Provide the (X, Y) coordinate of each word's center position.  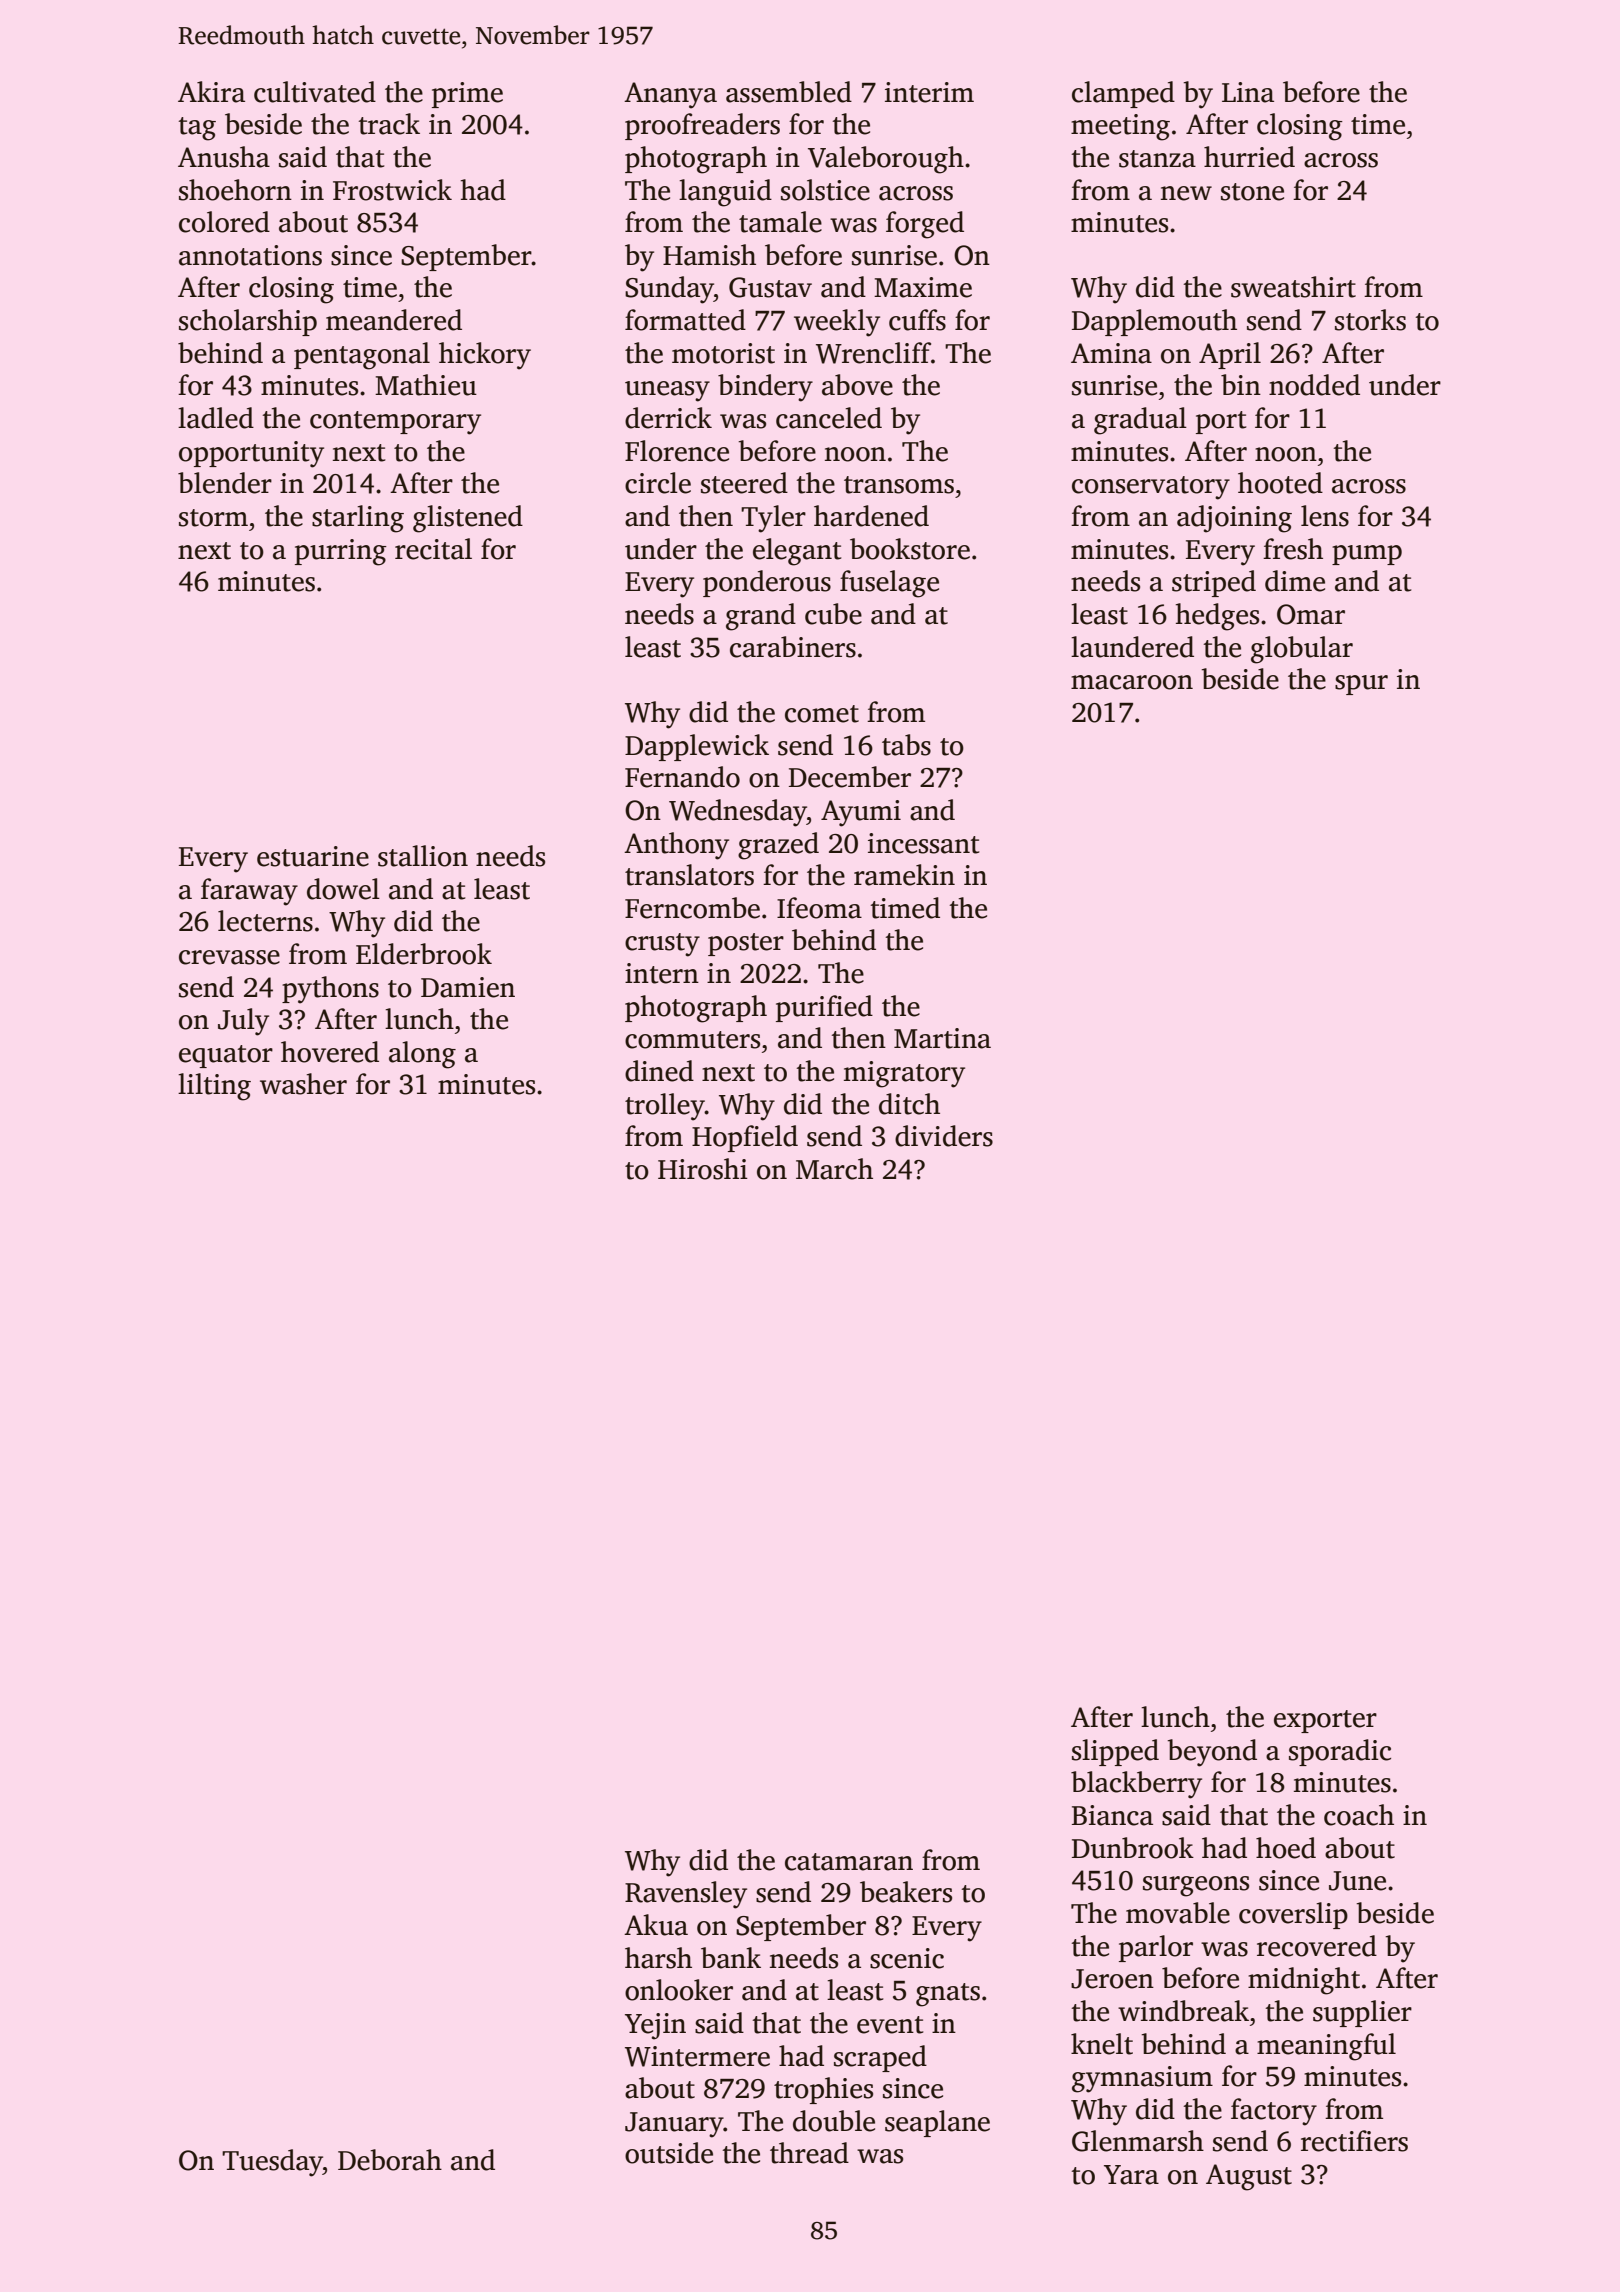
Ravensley (686, 1895)
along (422, 1055)
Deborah (390, 2160)
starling (358, 519)
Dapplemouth (1154, 322)
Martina (942, 1038)
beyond (1212, 1753)
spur (1361, 685)
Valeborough (886, 160)
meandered (394, 320)
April (1230, 355)
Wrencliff (873, 353)
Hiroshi (703, 1169)
